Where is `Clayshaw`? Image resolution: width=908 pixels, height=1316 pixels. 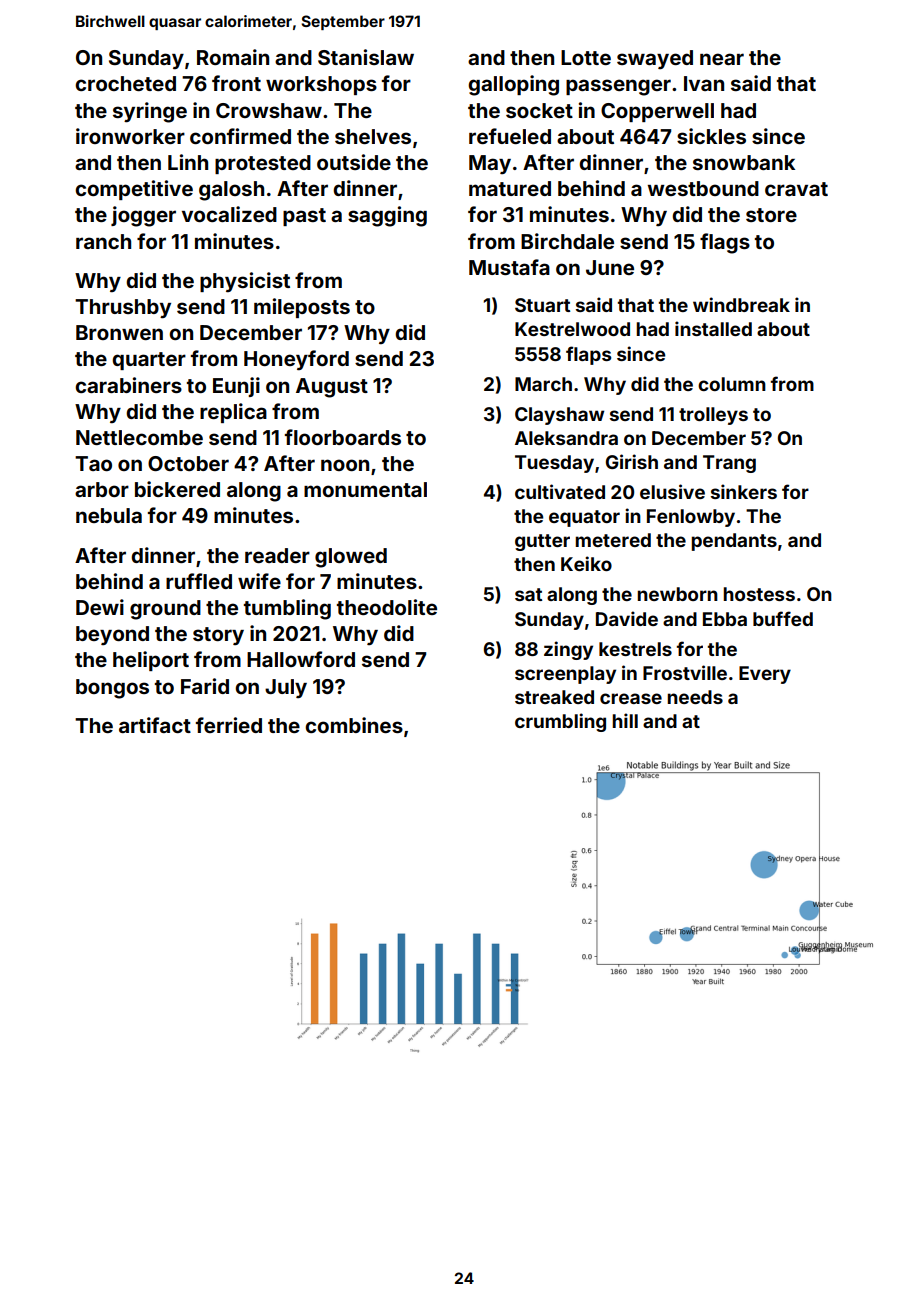 Clayshaw is located at coordinates (559, 416).
